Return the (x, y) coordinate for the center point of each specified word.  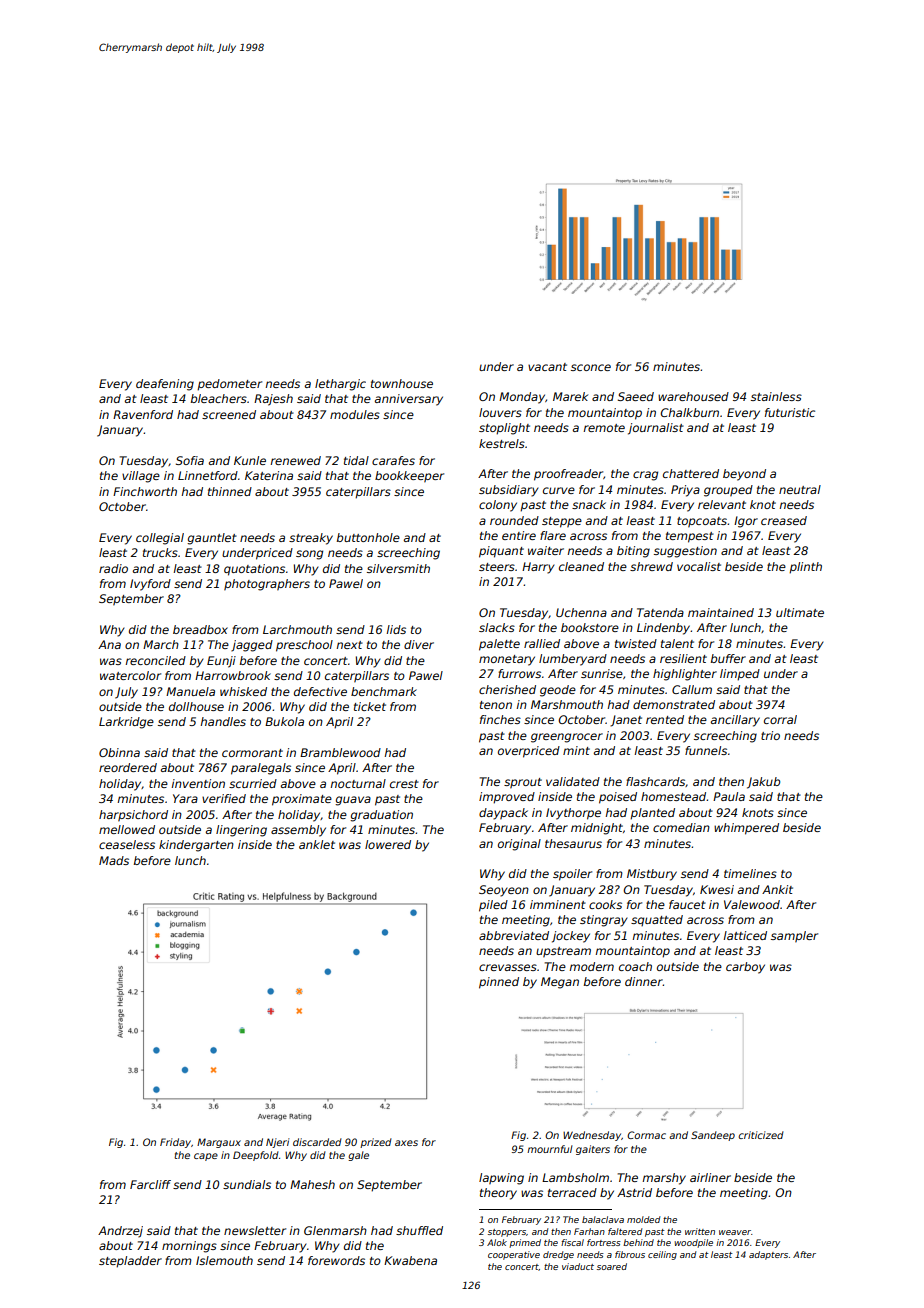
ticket (370, 706)
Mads (114, 860)
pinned (499, 983)
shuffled (419, 1230)
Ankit (777, 889)
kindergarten (196, 846)
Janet (626, 721)
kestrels (502, 443)
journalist (656, 429)
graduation (381, 816)
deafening (165, 385)
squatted (657, 920)
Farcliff (150, 1184)
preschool (304, 646)
